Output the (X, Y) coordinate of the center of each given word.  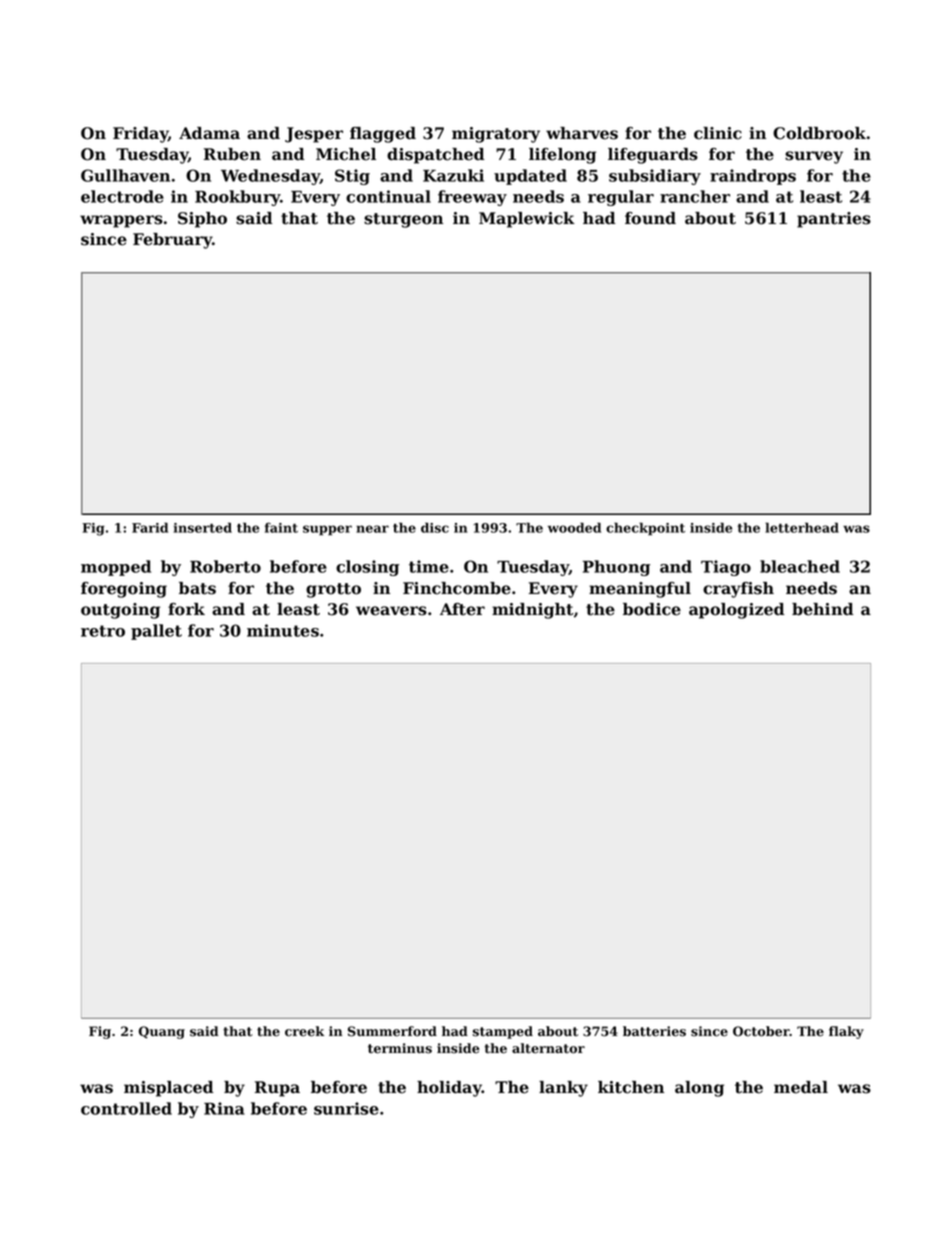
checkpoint (645, 528)
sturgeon (403, 220)
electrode (122, 196)
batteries (654, 1031)
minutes (283, 630)
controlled (126, 1108)
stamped (503, 1032)
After (462, 609)
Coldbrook (819, 133)
